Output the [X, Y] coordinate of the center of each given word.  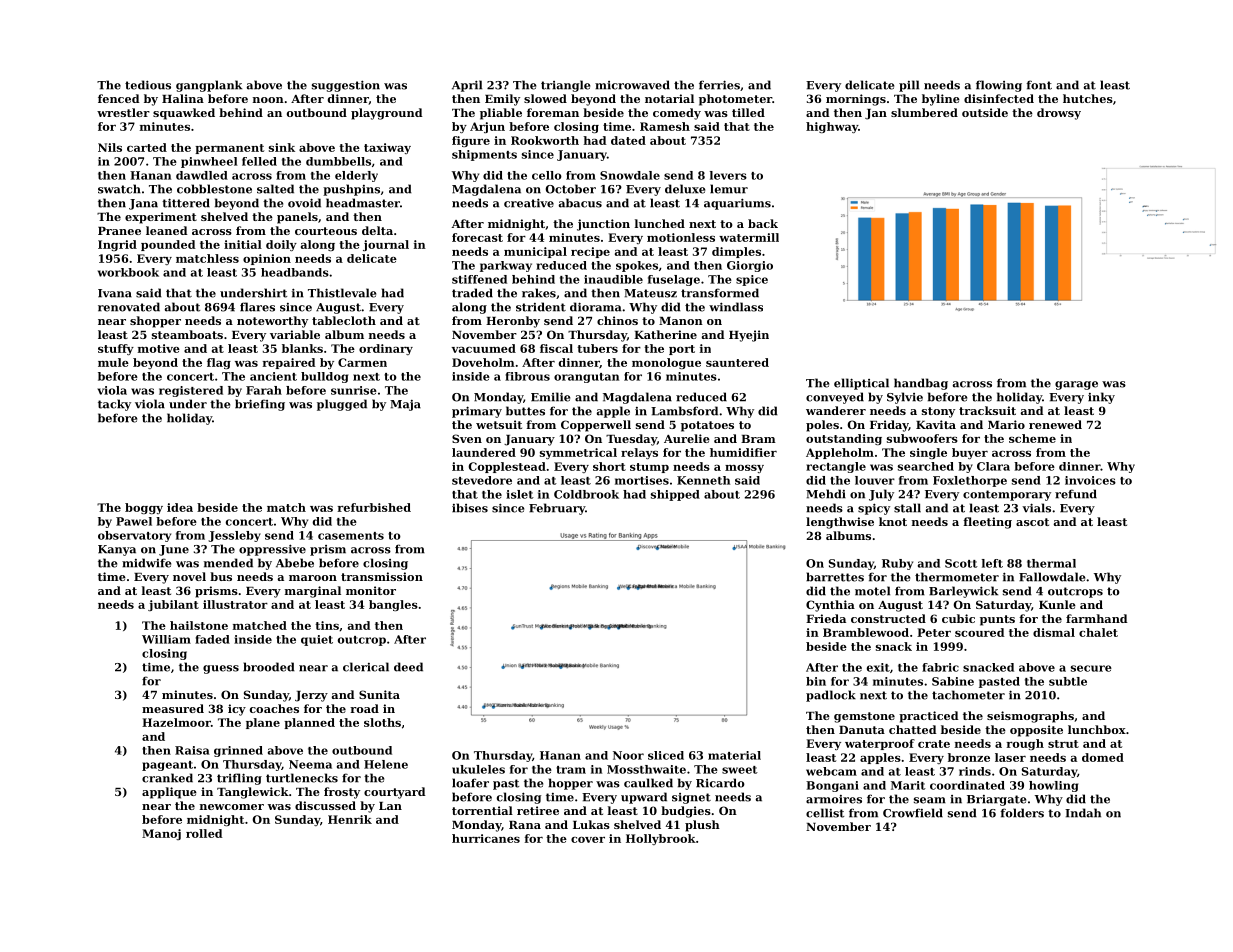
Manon [681, 321]
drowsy [1059, 114]
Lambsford [684, 411]
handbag [921, 384]
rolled [204, 833]
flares [257, 307]
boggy [144, 508]
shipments [484, 155]
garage [1076, 385]
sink [282, 147]
